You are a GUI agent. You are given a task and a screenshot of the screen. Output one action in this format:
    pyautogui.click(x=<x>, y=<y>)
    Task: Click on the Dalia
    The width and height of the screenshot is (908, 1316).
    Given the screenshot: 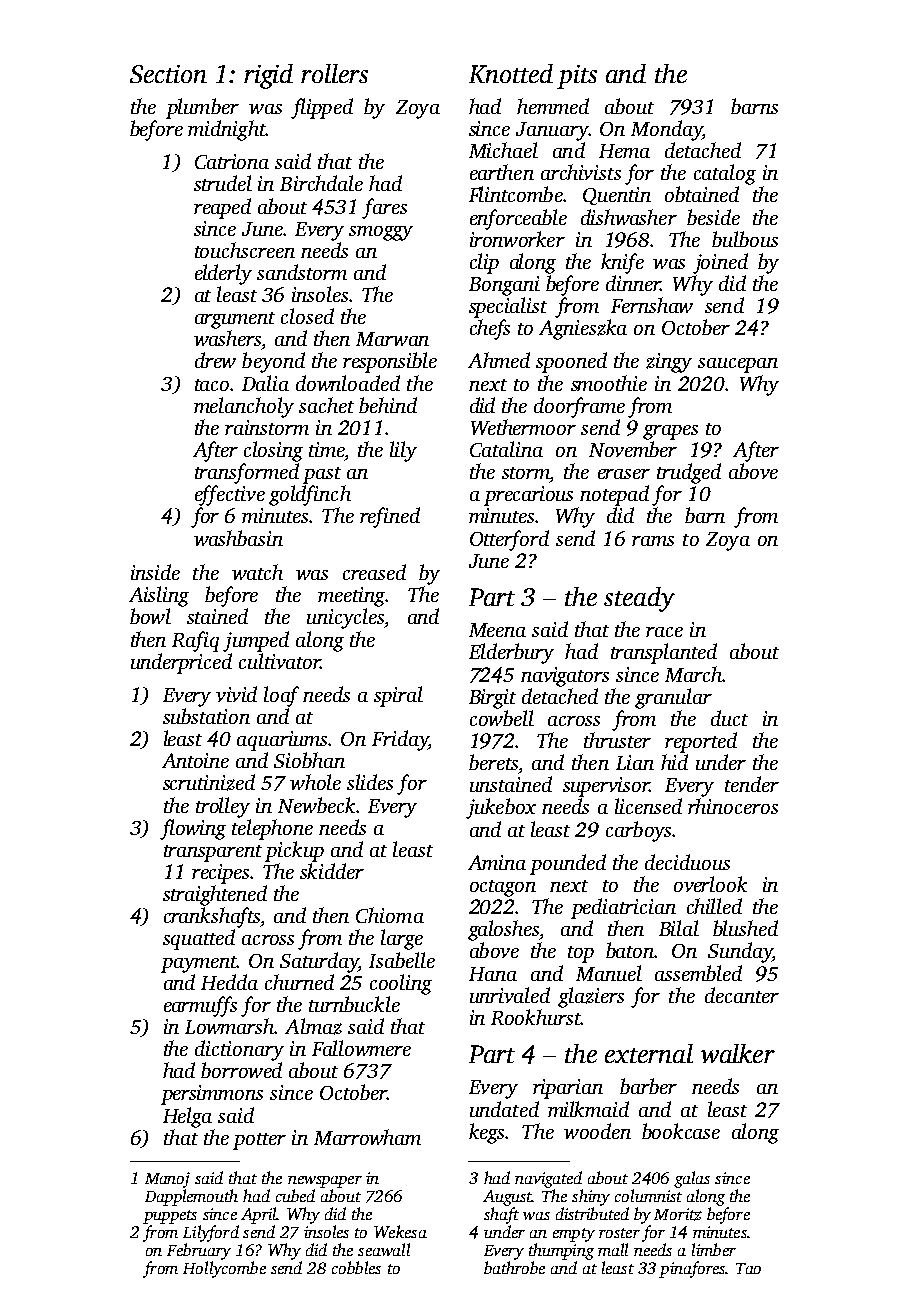 What is the action you would take?
    pyautogui.click(x=265, y=383)
